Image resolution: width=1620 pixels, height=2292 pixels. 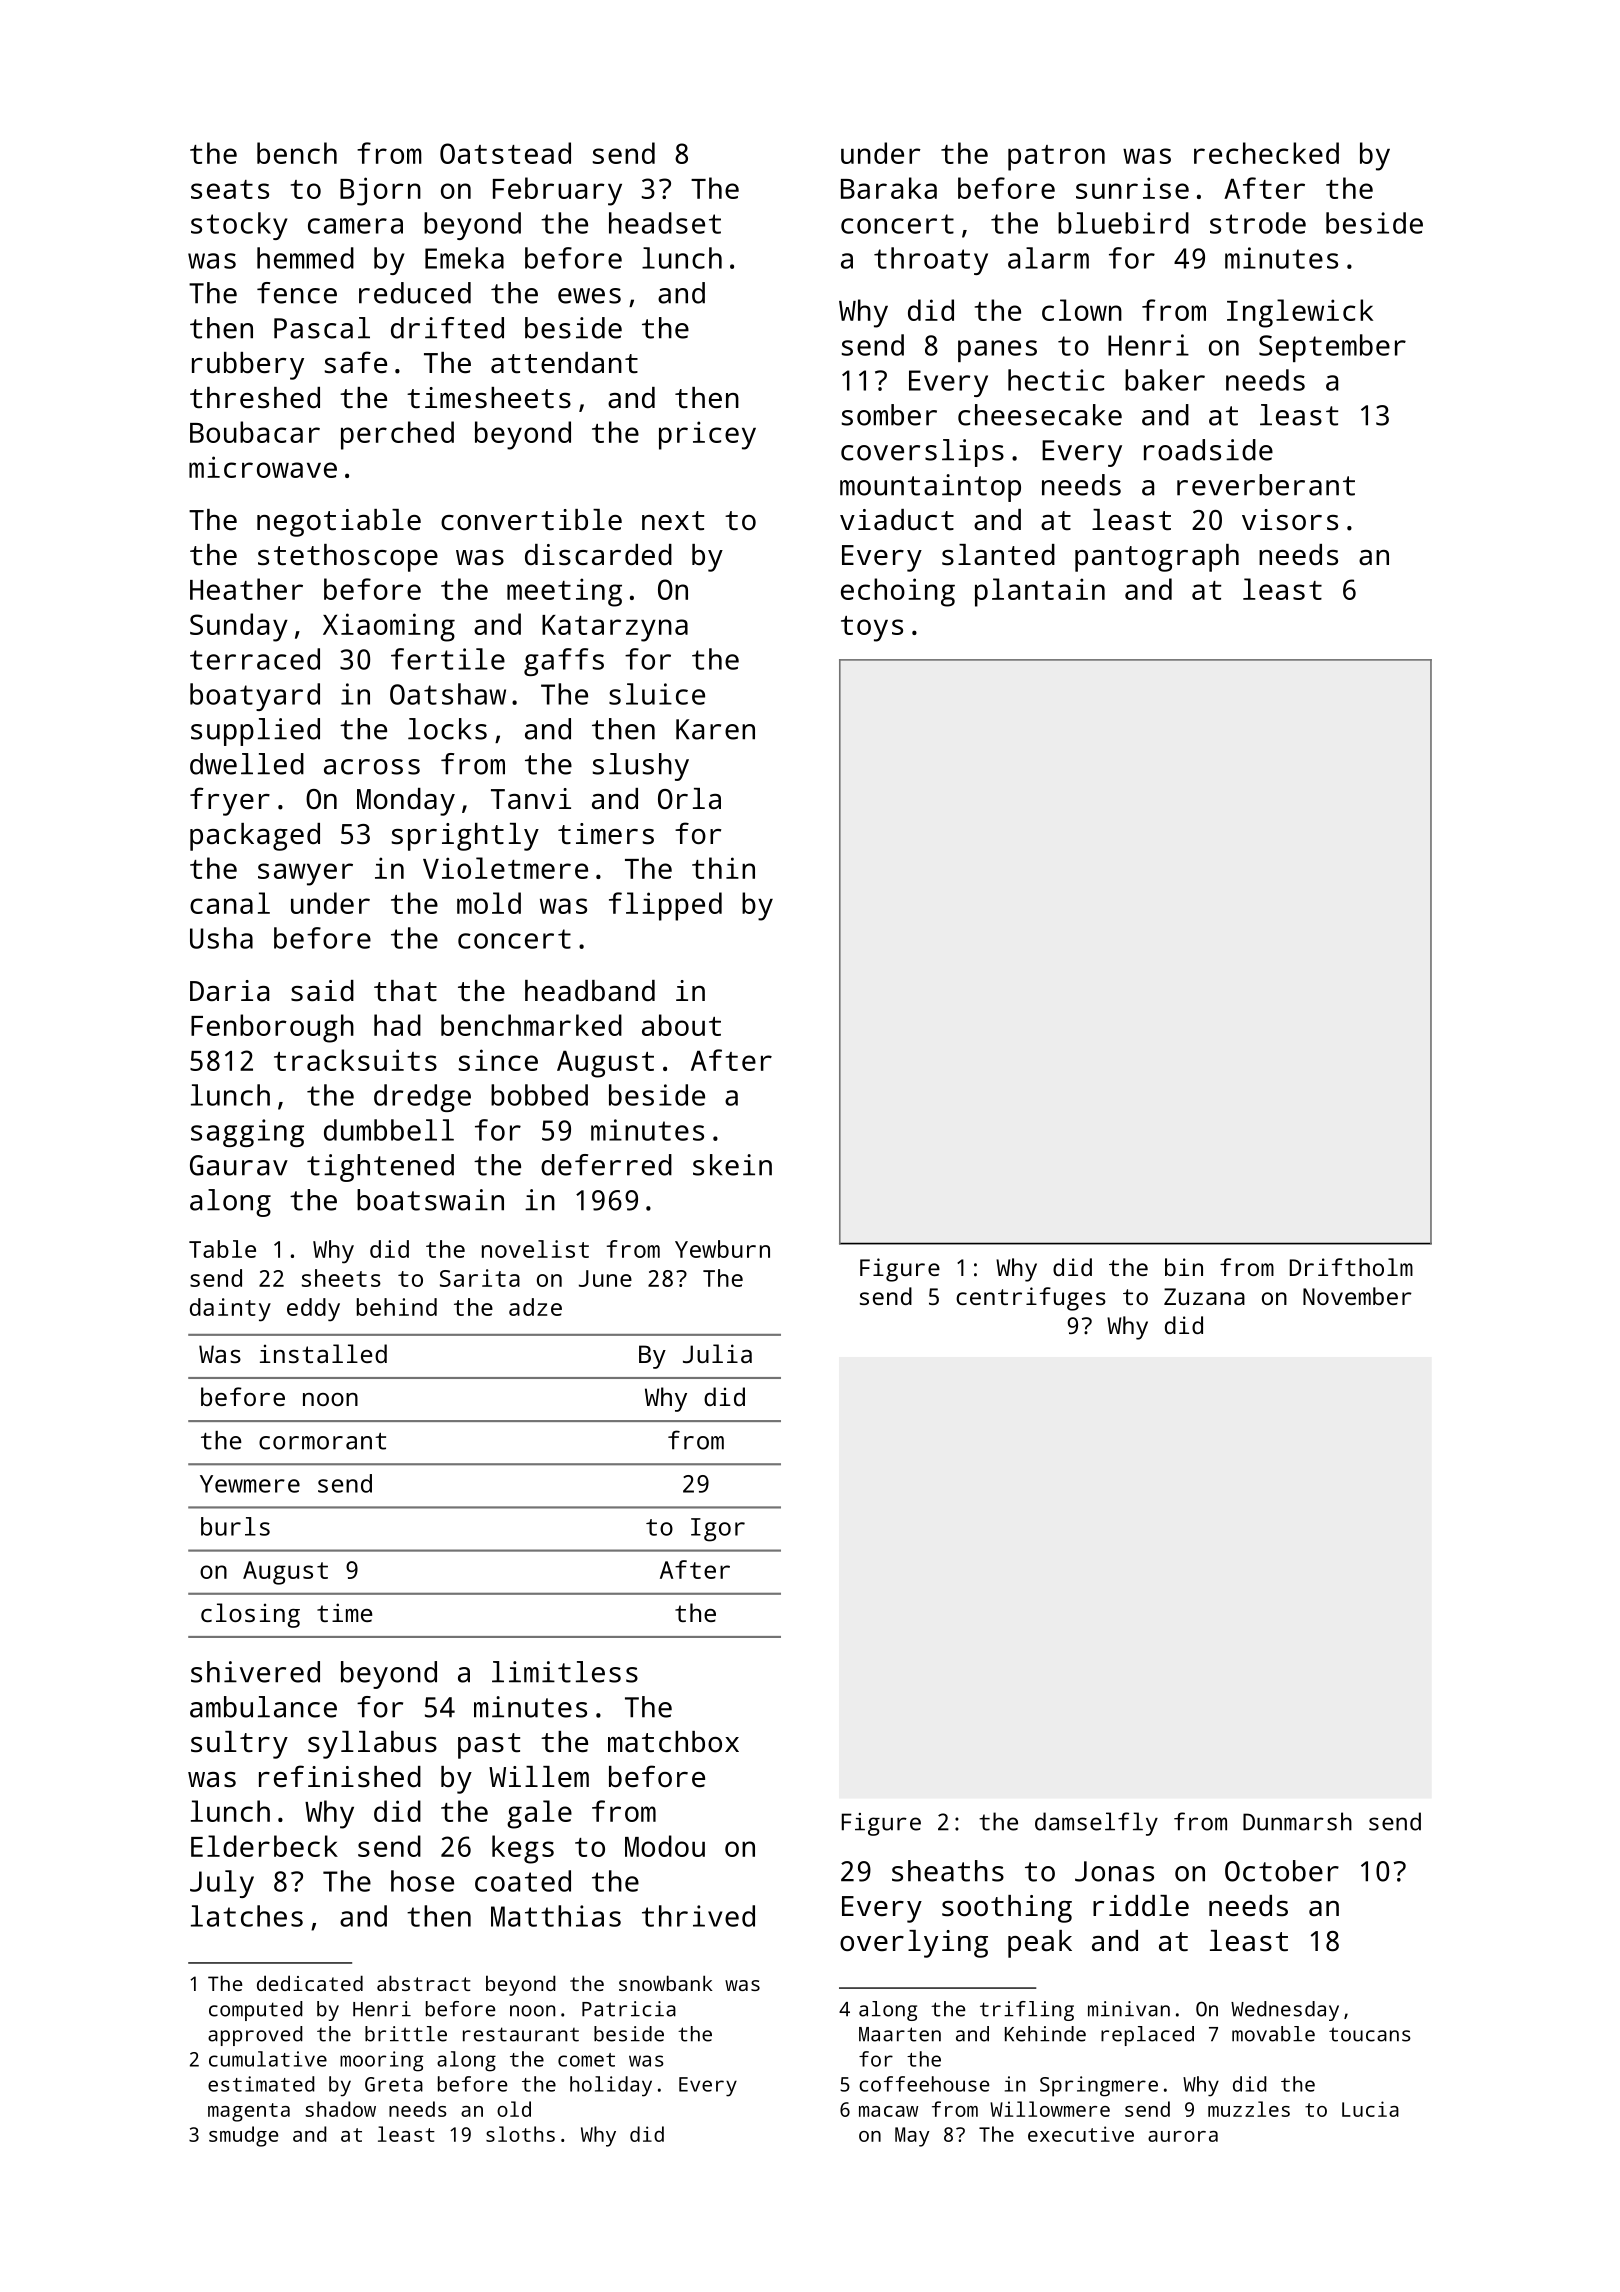 What do you see at coordinates (673, 1742) in the image?
I see `matchbox` at bounding box center [673, 1742].
